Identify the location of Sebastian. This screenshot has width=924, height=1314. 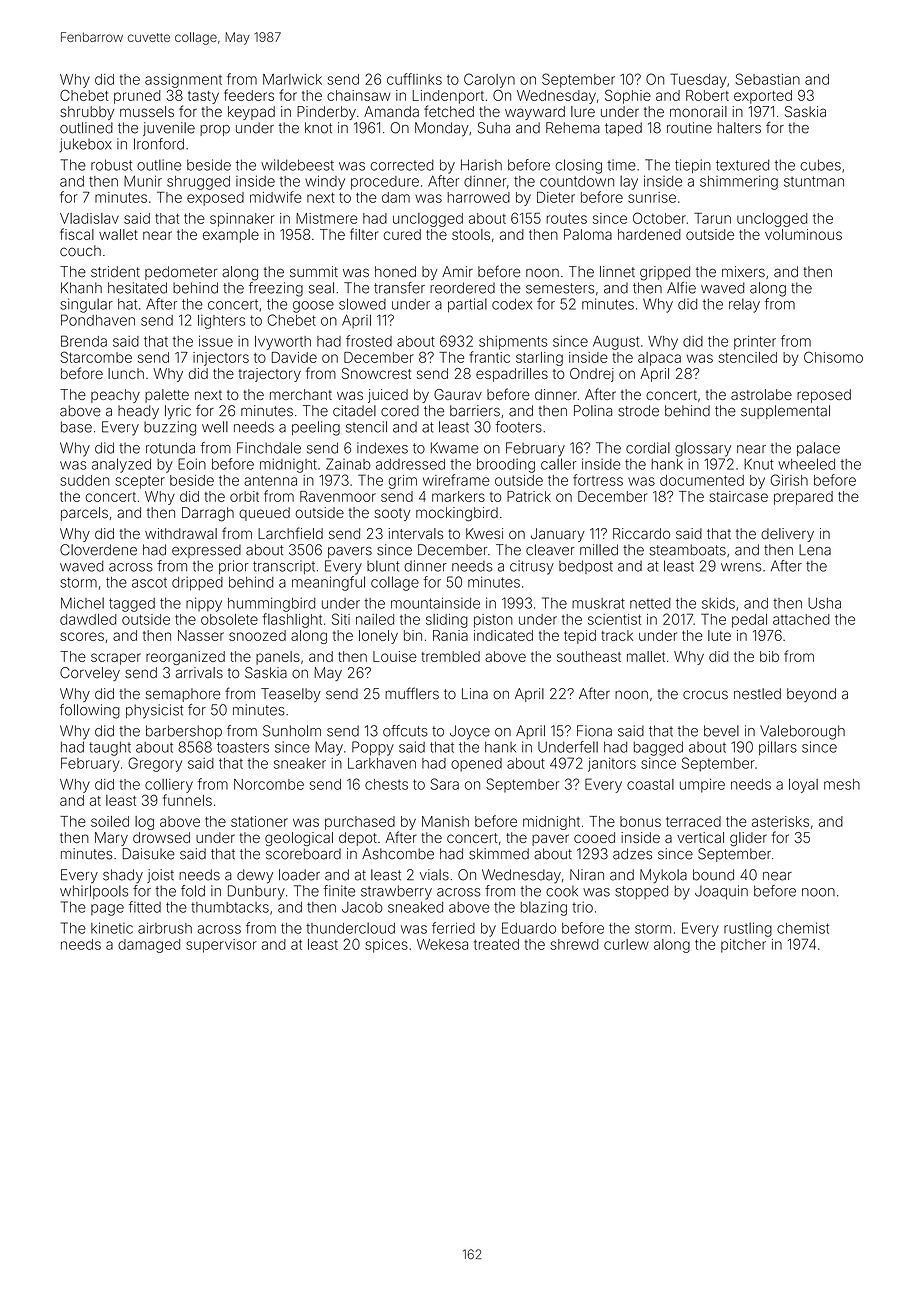
(767, 79).
